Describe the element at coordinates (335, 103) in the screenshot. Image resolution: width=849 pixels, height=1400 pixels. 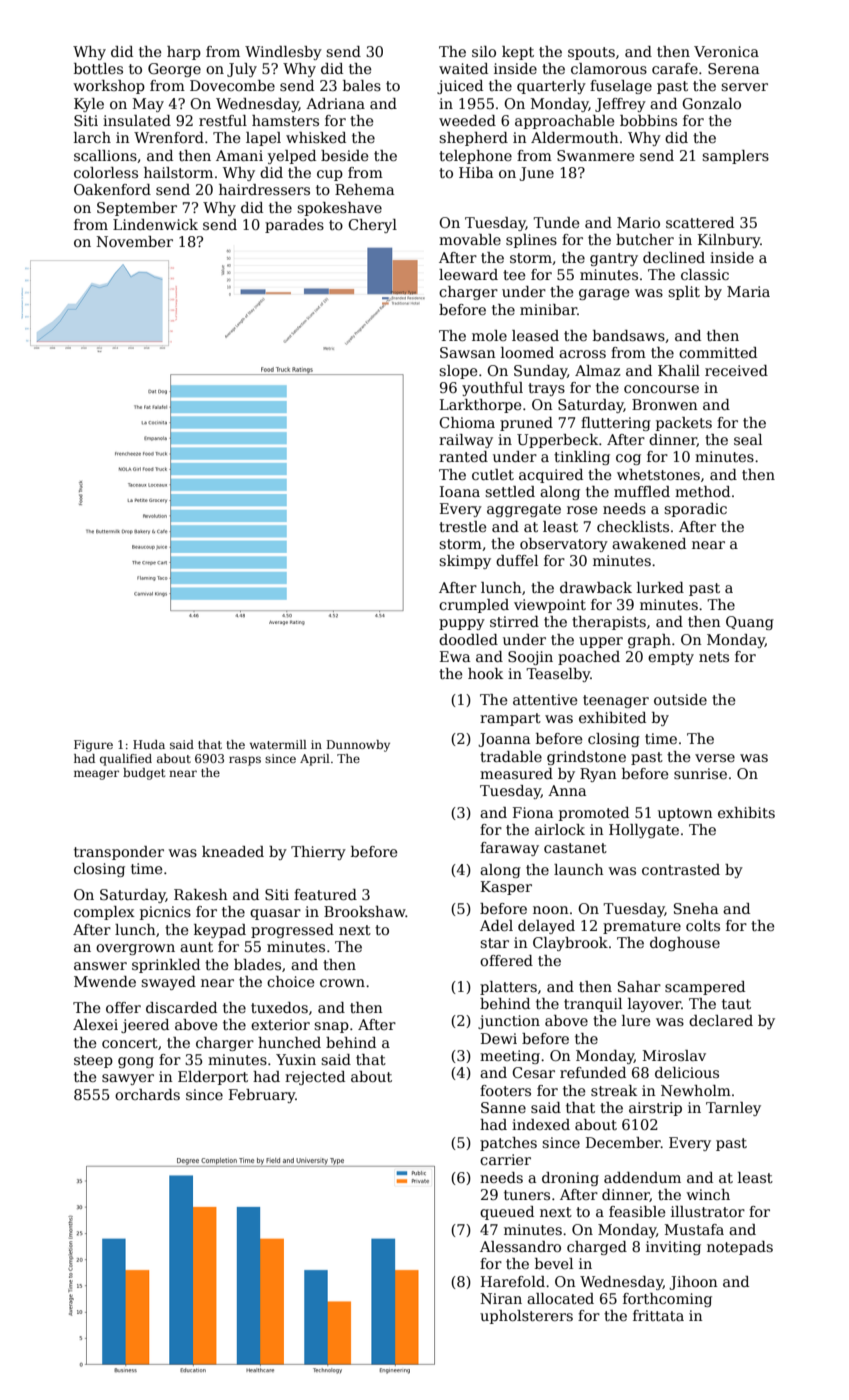
I see `Adriana` at that location.
